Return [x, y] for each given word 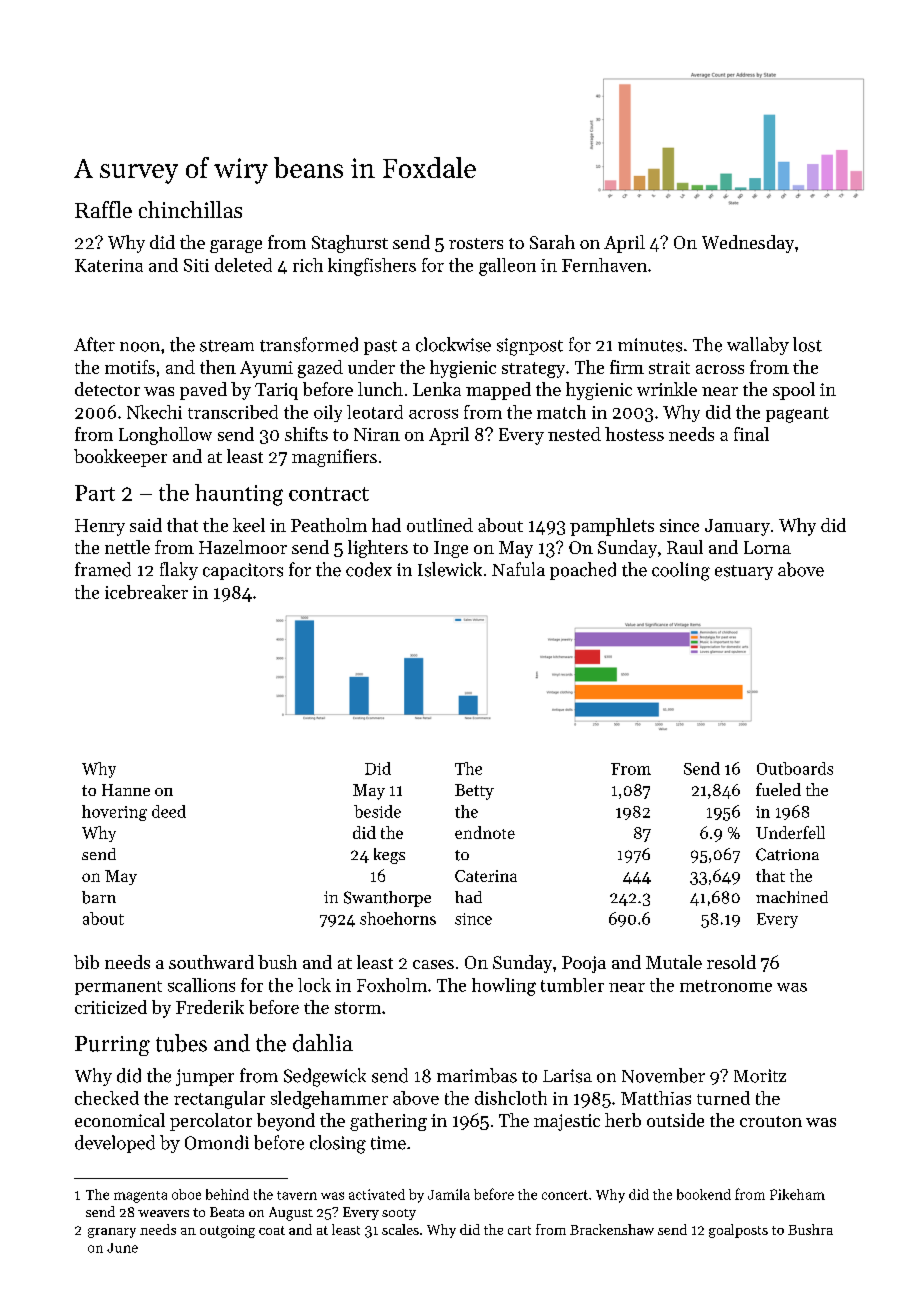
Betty [474, 792]
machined [792, 897]
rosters [476, 243]
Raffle [103, 209]
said [146, 525]
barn [99, 897]
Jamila [449, 1194]
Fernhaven [604, 265]
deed [169, 811]
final [751, 434]
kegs [389, 856]
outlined [440, 525]
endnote [485, 832]
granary [112, 1233]
